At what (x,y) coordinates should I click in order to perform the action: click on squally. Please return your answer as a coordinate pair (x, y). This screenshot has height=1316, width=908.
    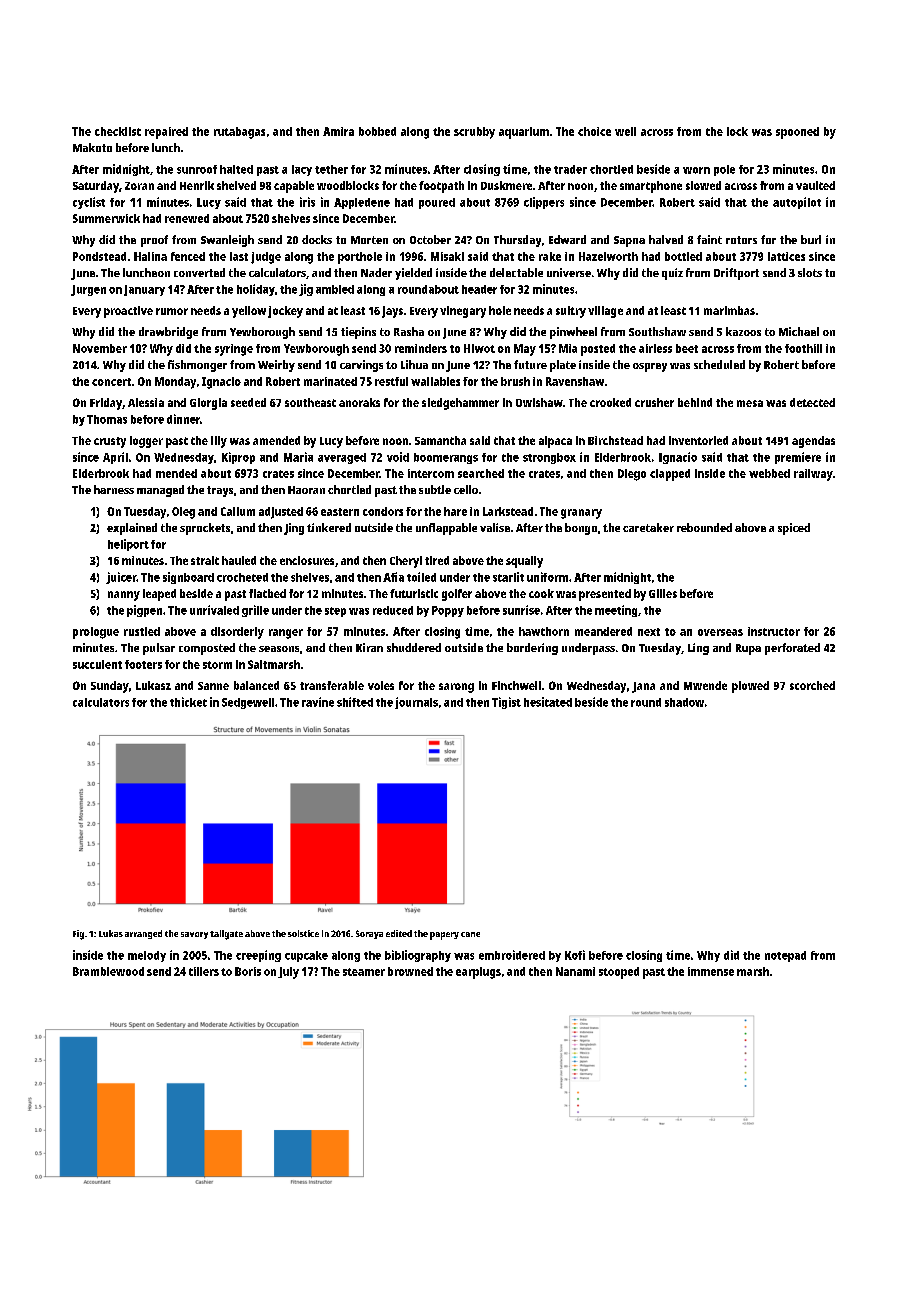
    Looking at the image, I should click on (524, 562).
